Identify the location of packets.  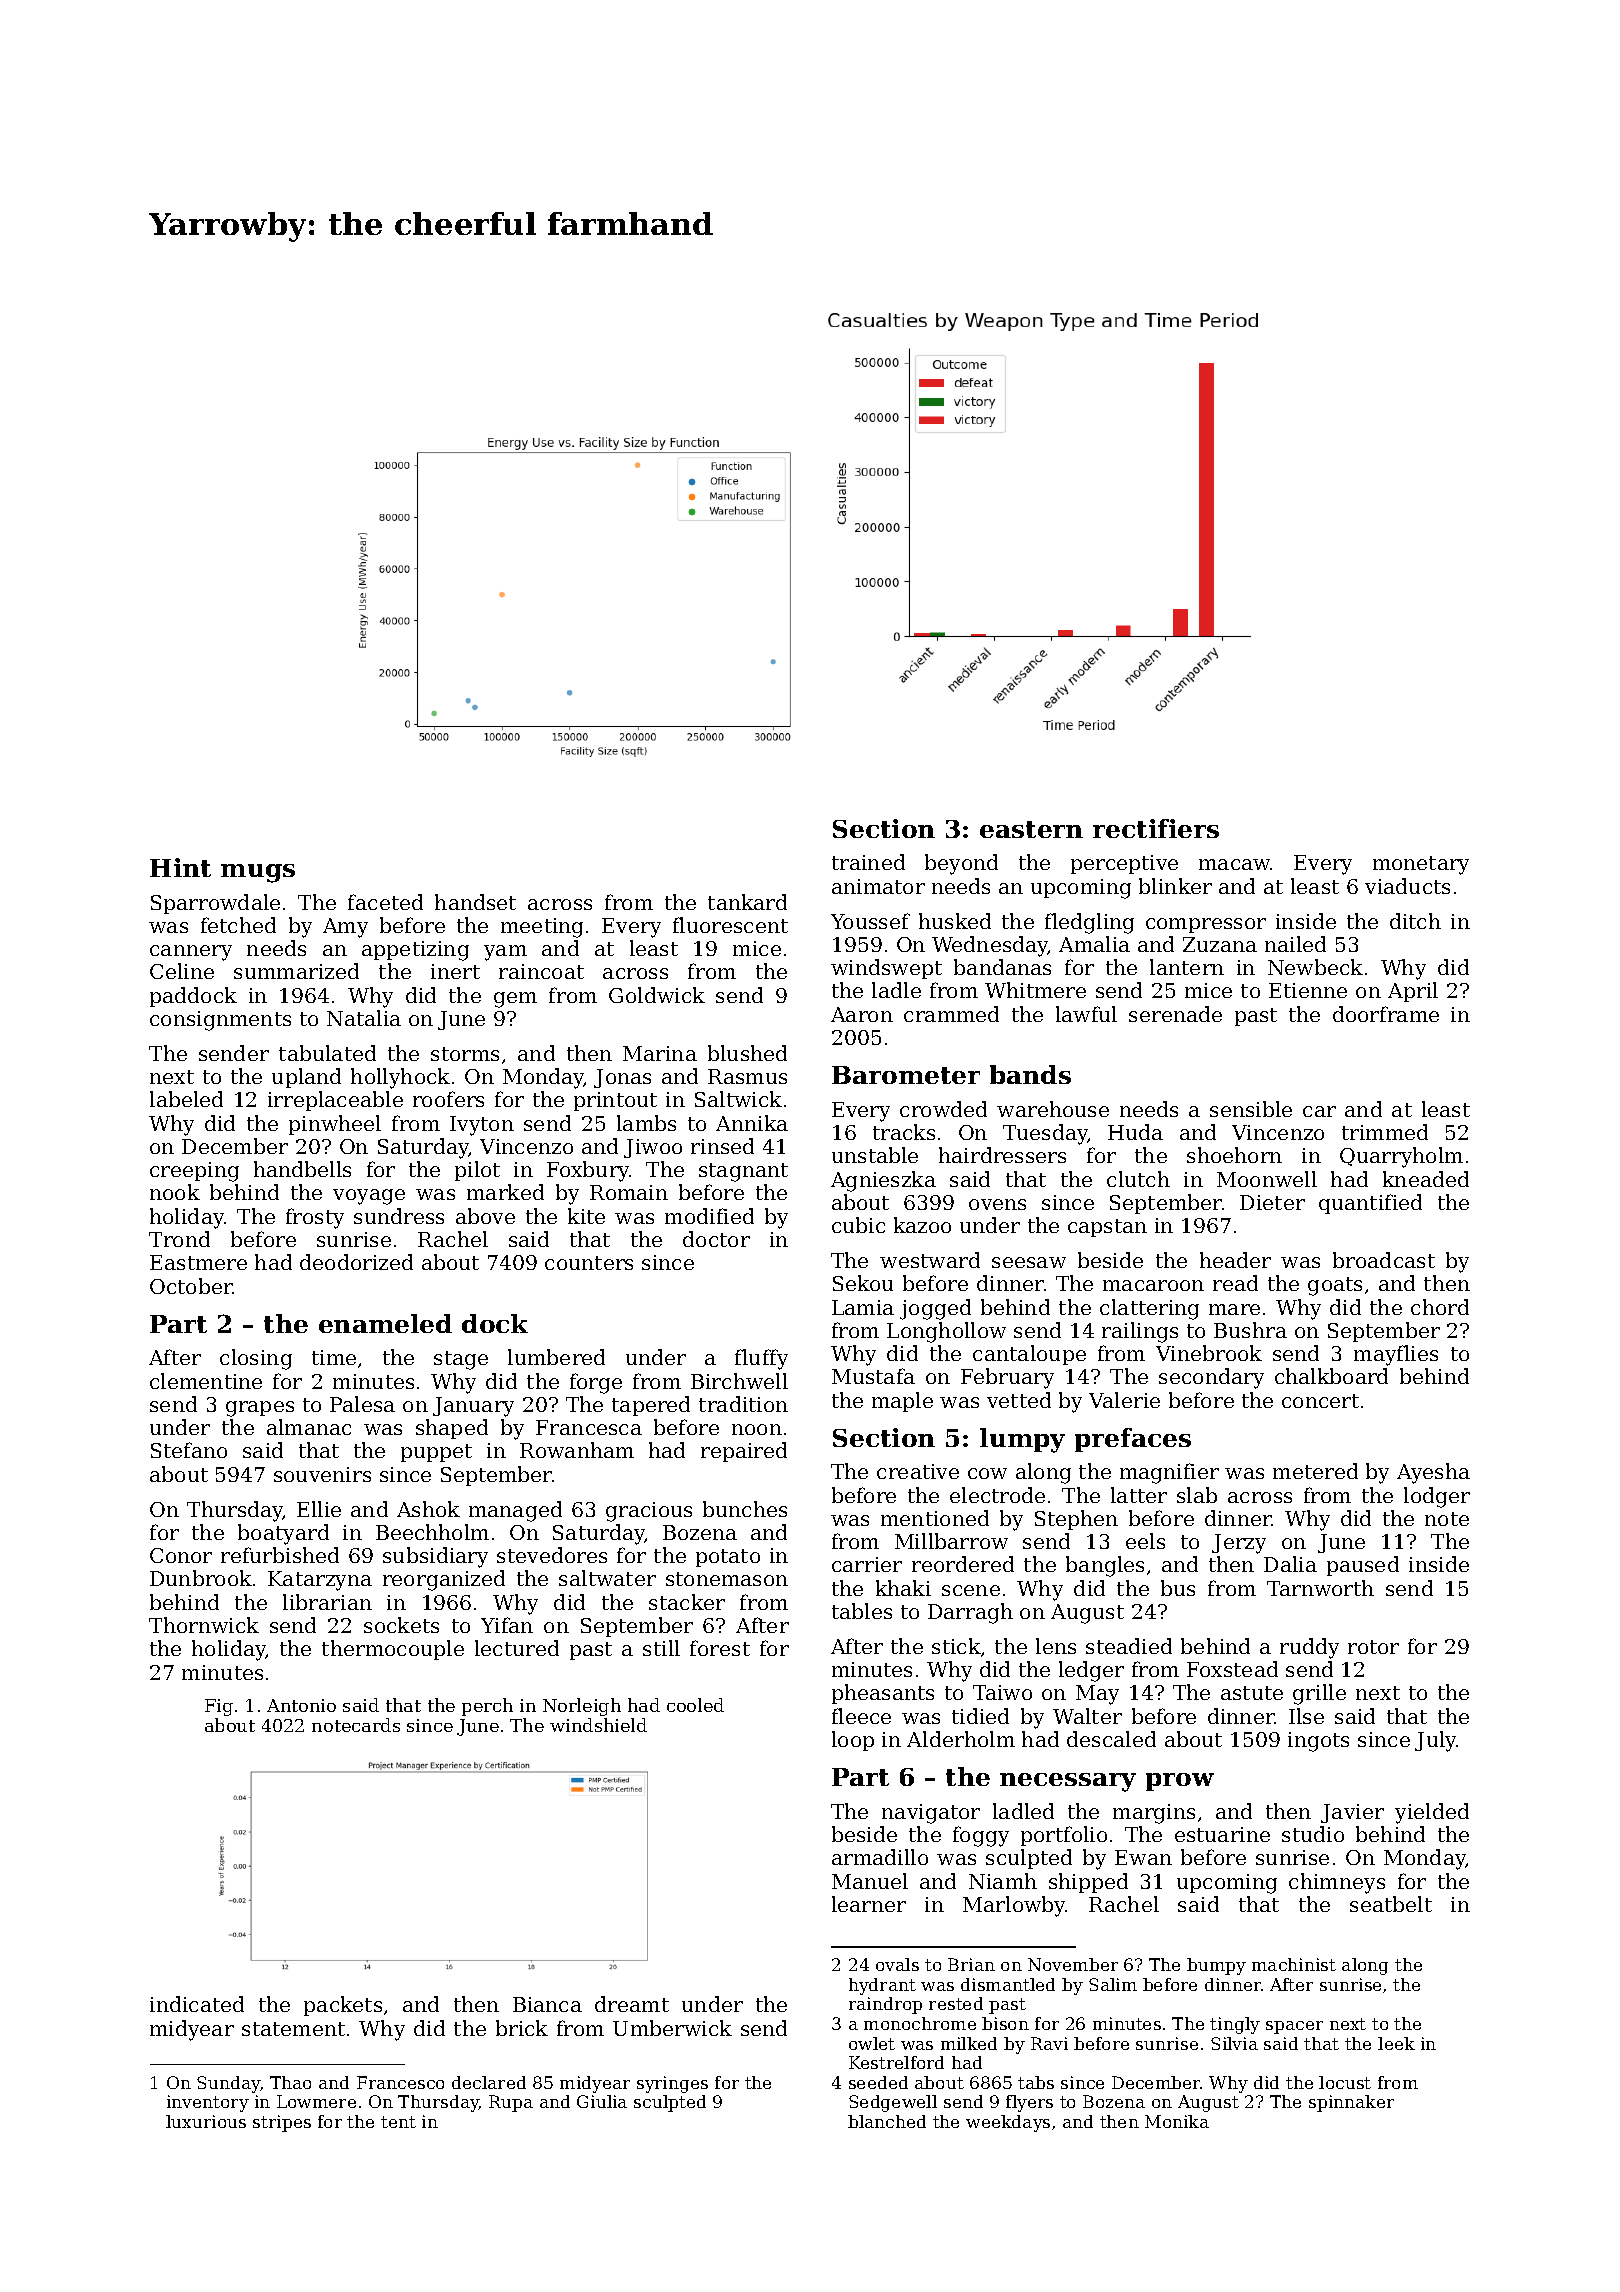
(343, 2006).
